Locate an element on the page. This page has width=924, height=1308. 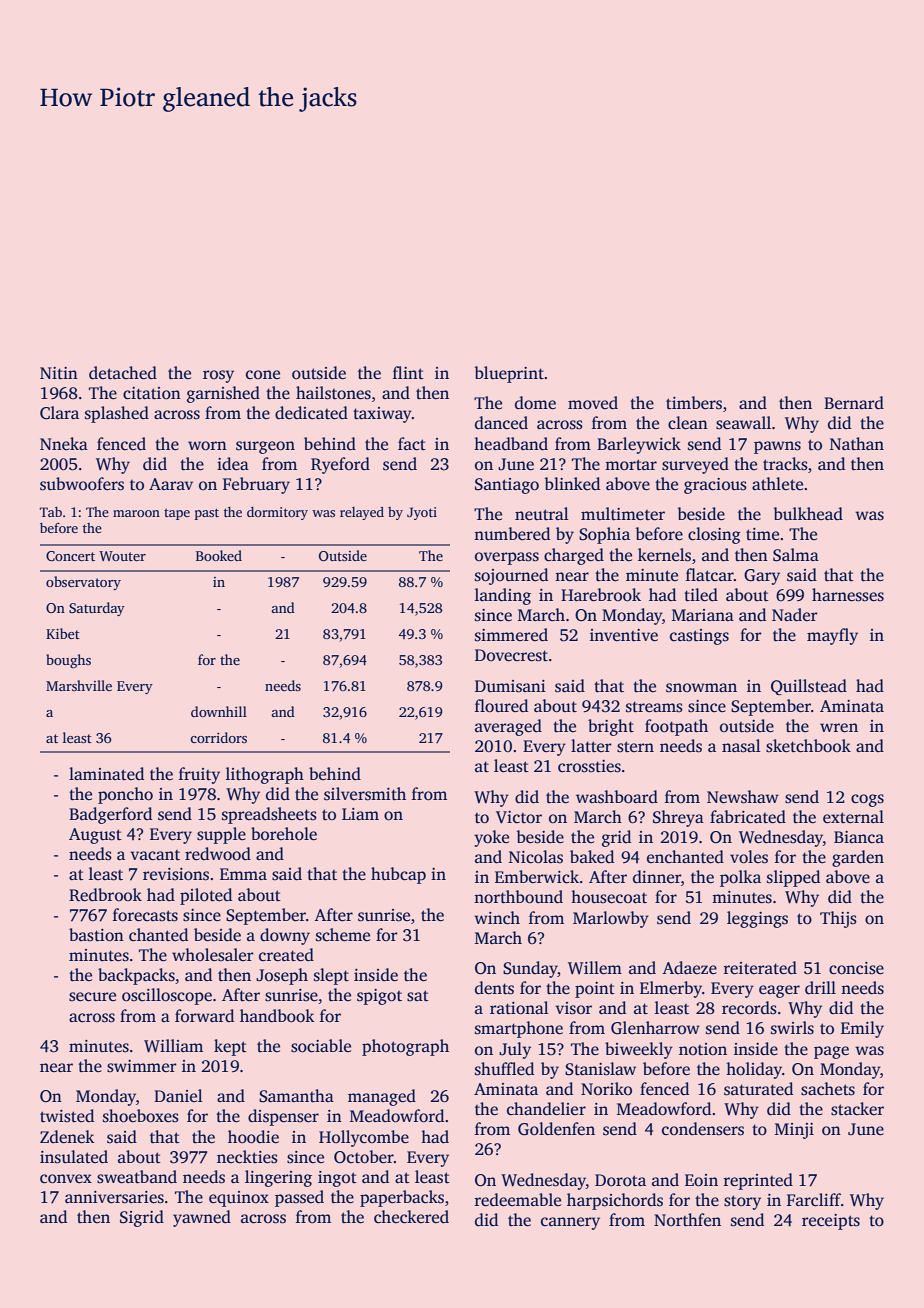
boughs is located at coordinates (68, 661).
